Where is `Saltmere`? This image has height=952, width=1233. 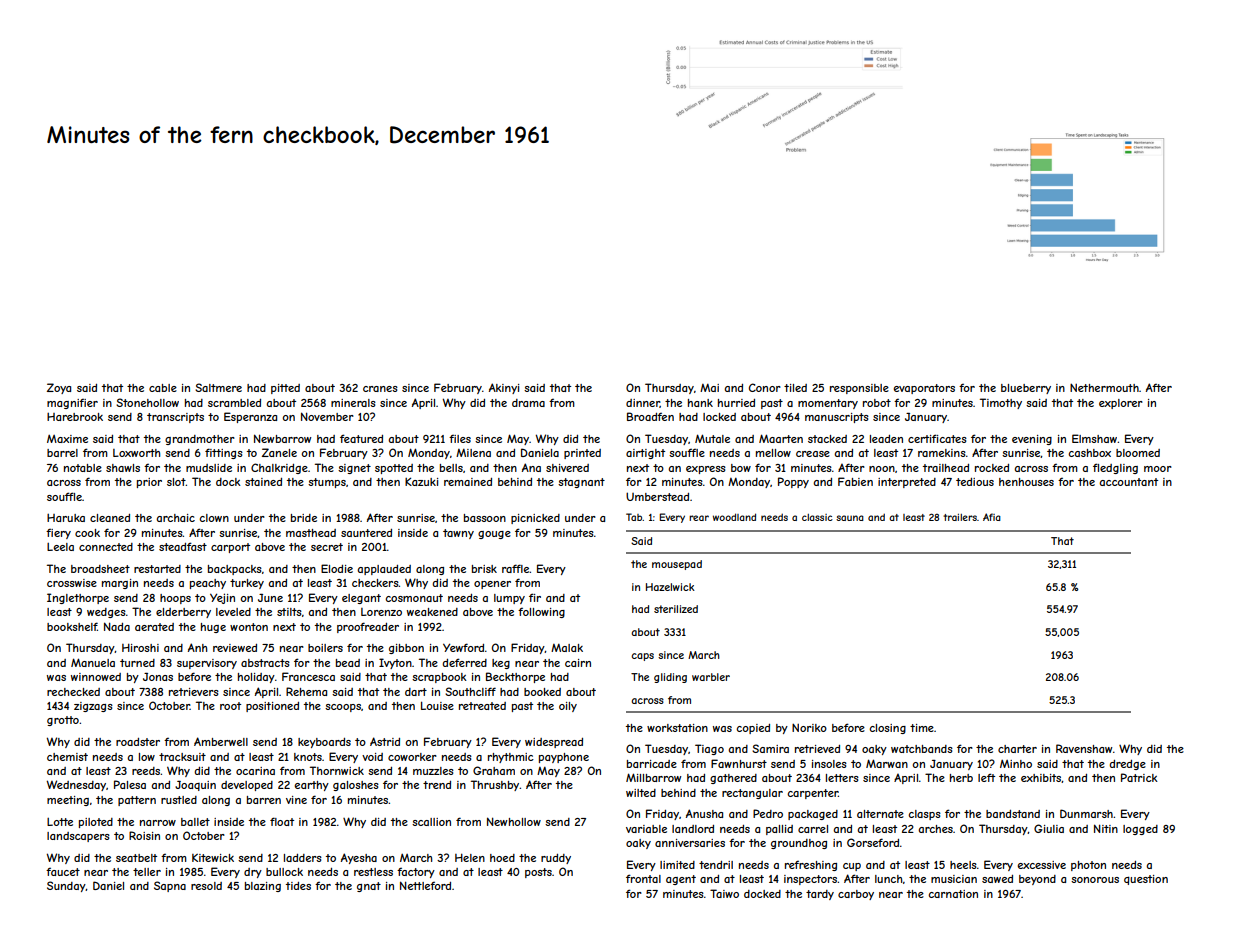 Saltmere is located at coordinates (218, 387).
